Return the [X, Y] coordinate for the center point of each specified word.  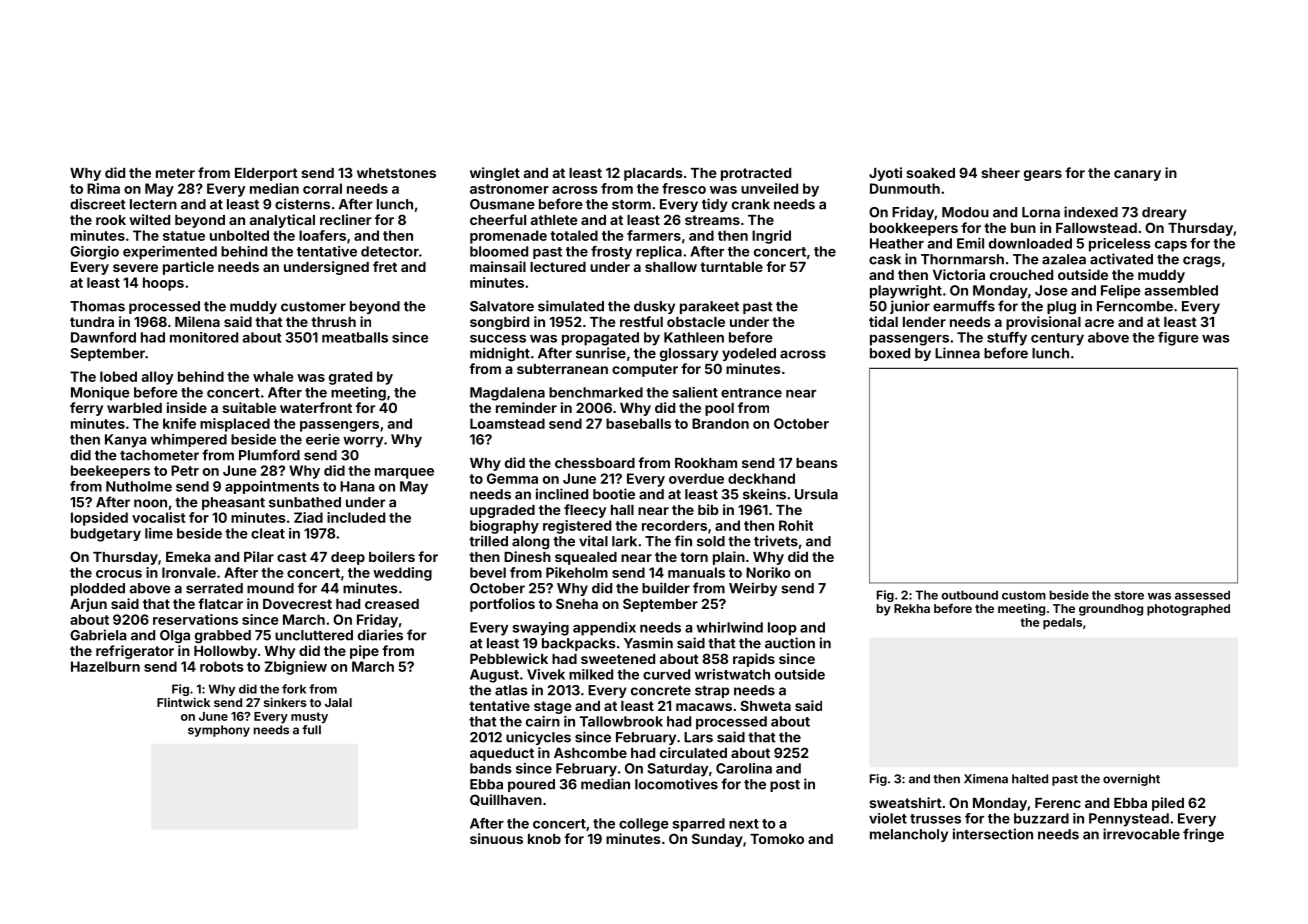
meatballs [355, 337]
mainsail [498, 266]
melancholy [909, 835]
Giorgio [94, 253]
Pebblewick [509, 658]
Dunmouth [905, 188]
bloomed [499, 251]
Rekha [912, 608]
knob [544, 839]
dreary [1164, 213]
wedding [402, 574]
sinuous [496, 838]
